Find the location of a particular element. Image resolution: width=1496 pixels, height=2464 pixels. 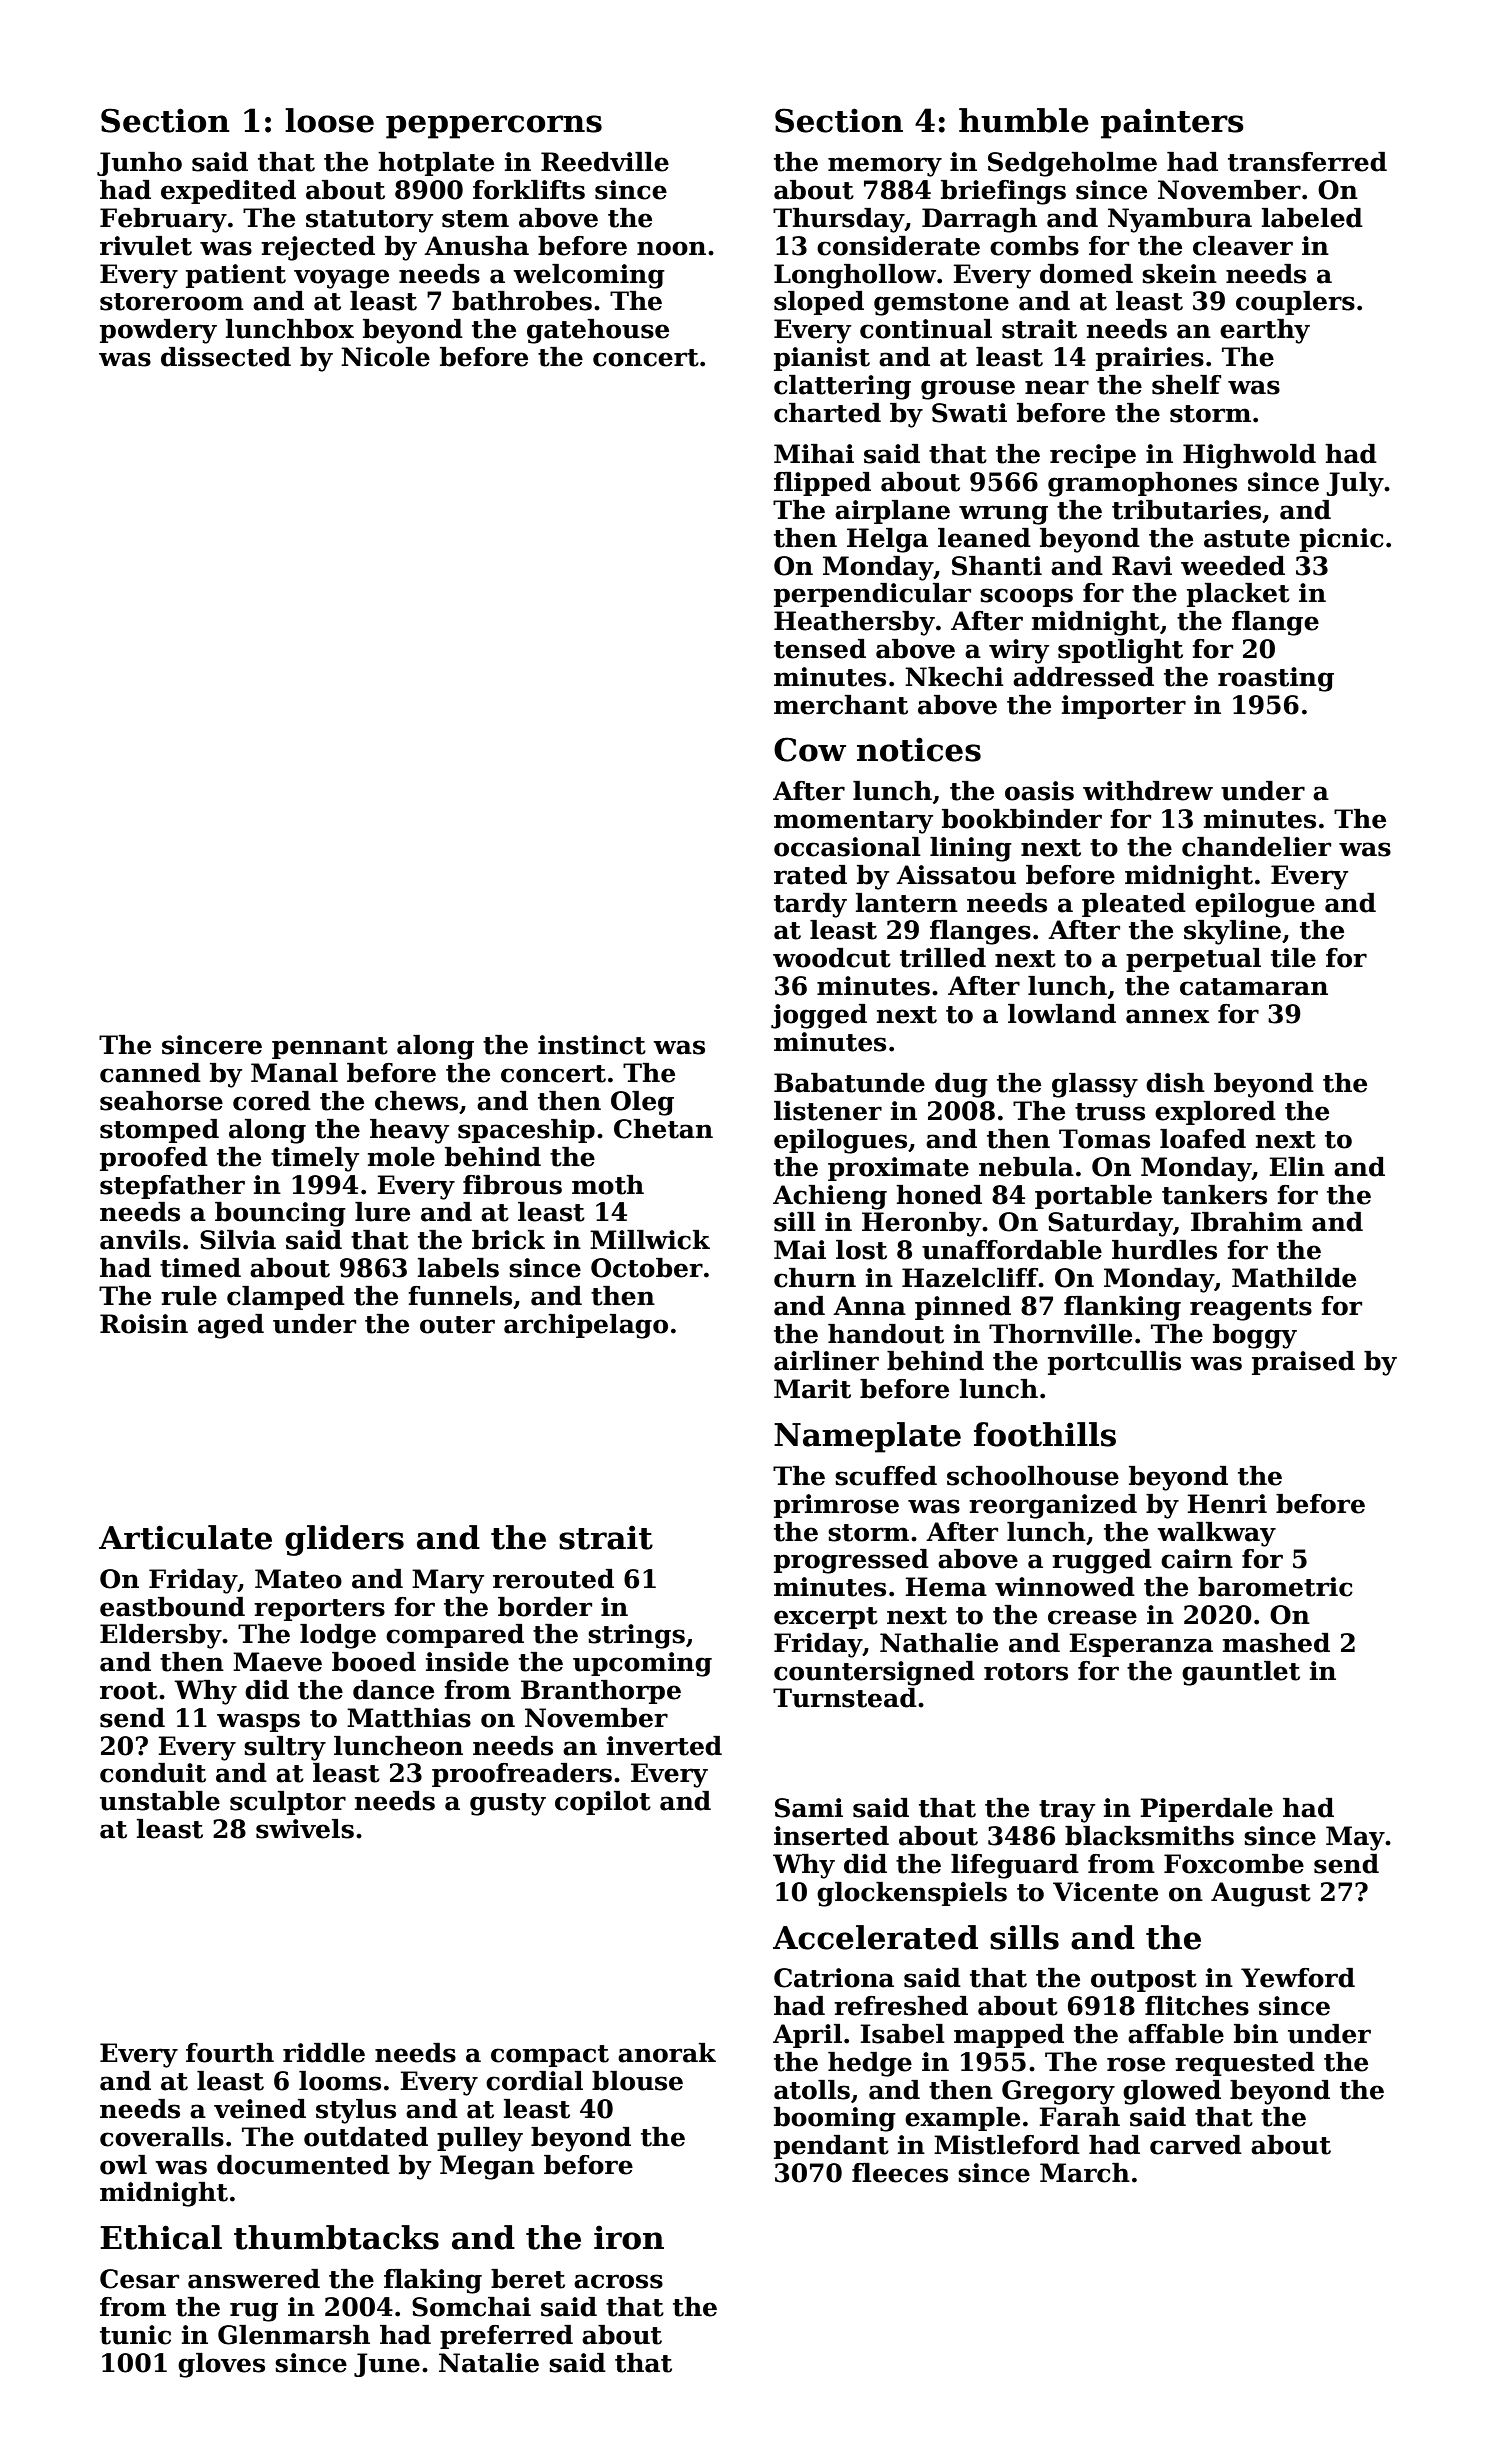

Babatunde is located at coordinates (849, 1083).
